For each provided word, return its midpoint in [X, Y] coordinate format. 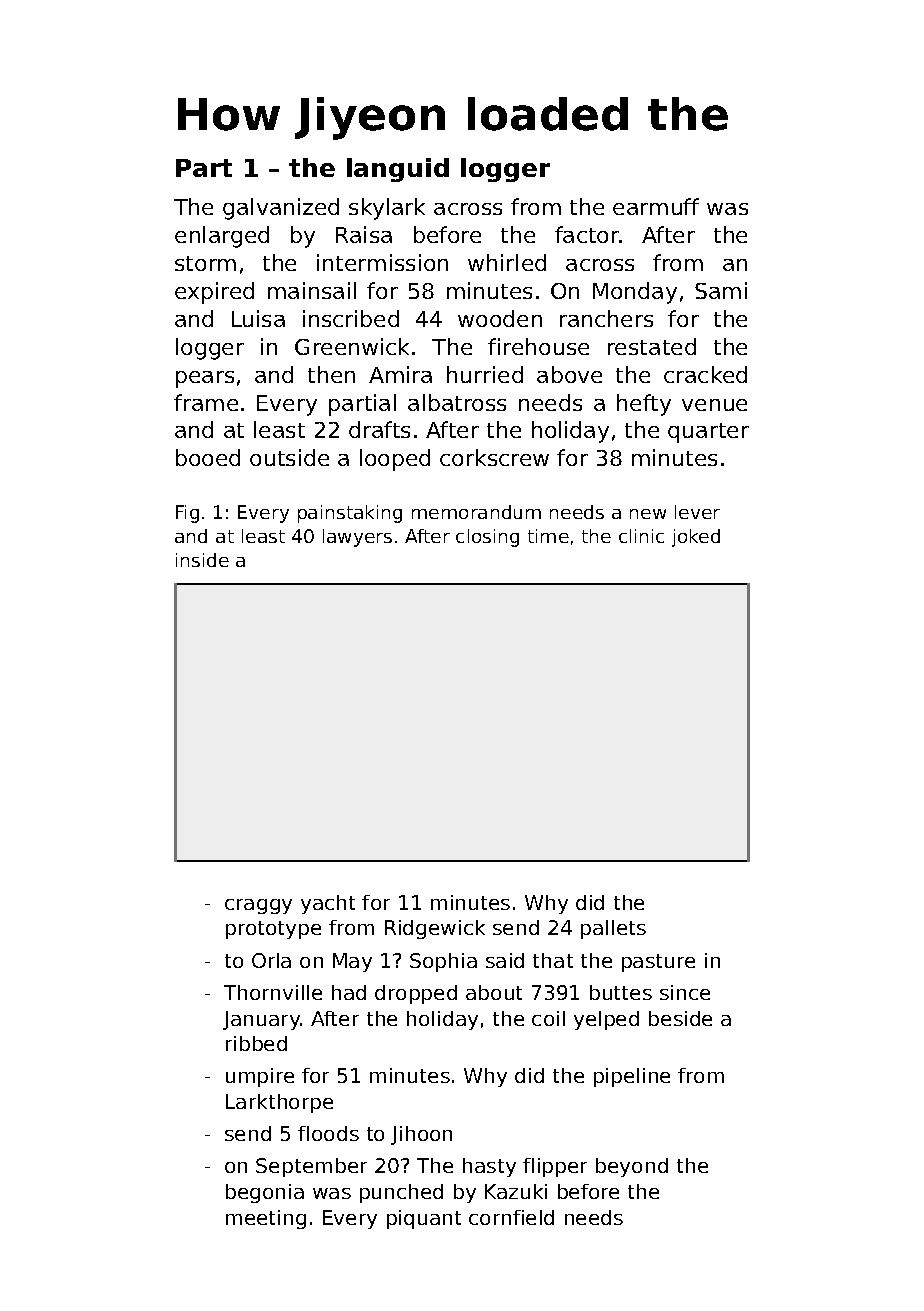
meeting [266, 1219]
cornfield [511, 1217]
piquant [424, 1219]
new [648, 514]
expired [214, 293]
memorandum [476, 512]
